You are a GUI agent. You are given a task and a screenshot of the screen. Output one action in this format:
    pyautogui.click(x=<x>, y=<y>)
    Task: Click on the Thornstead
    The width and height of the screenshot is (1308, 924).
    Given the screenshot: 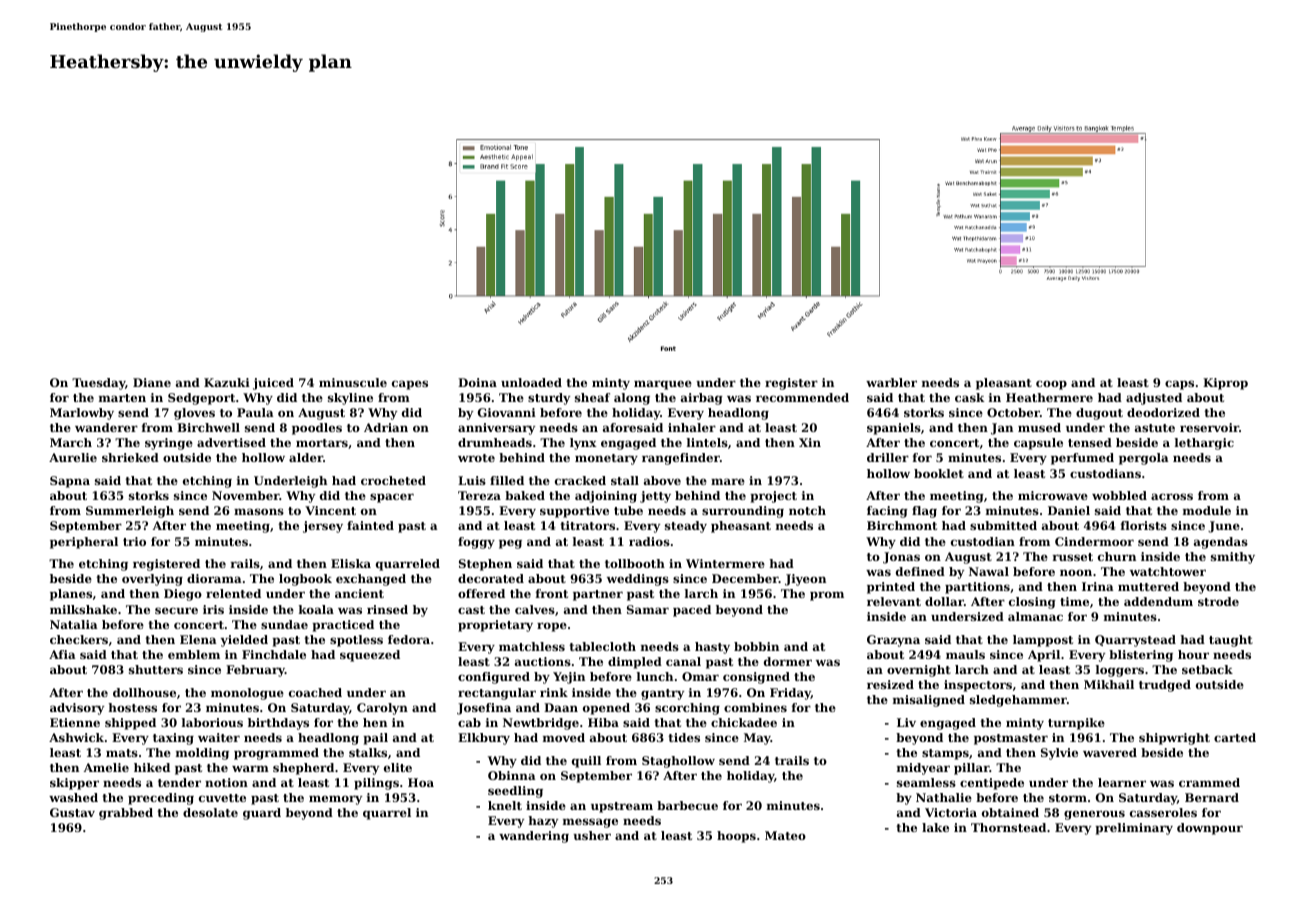 What is the action you would take?
    pyautogui.click(x=1008, y=827)
